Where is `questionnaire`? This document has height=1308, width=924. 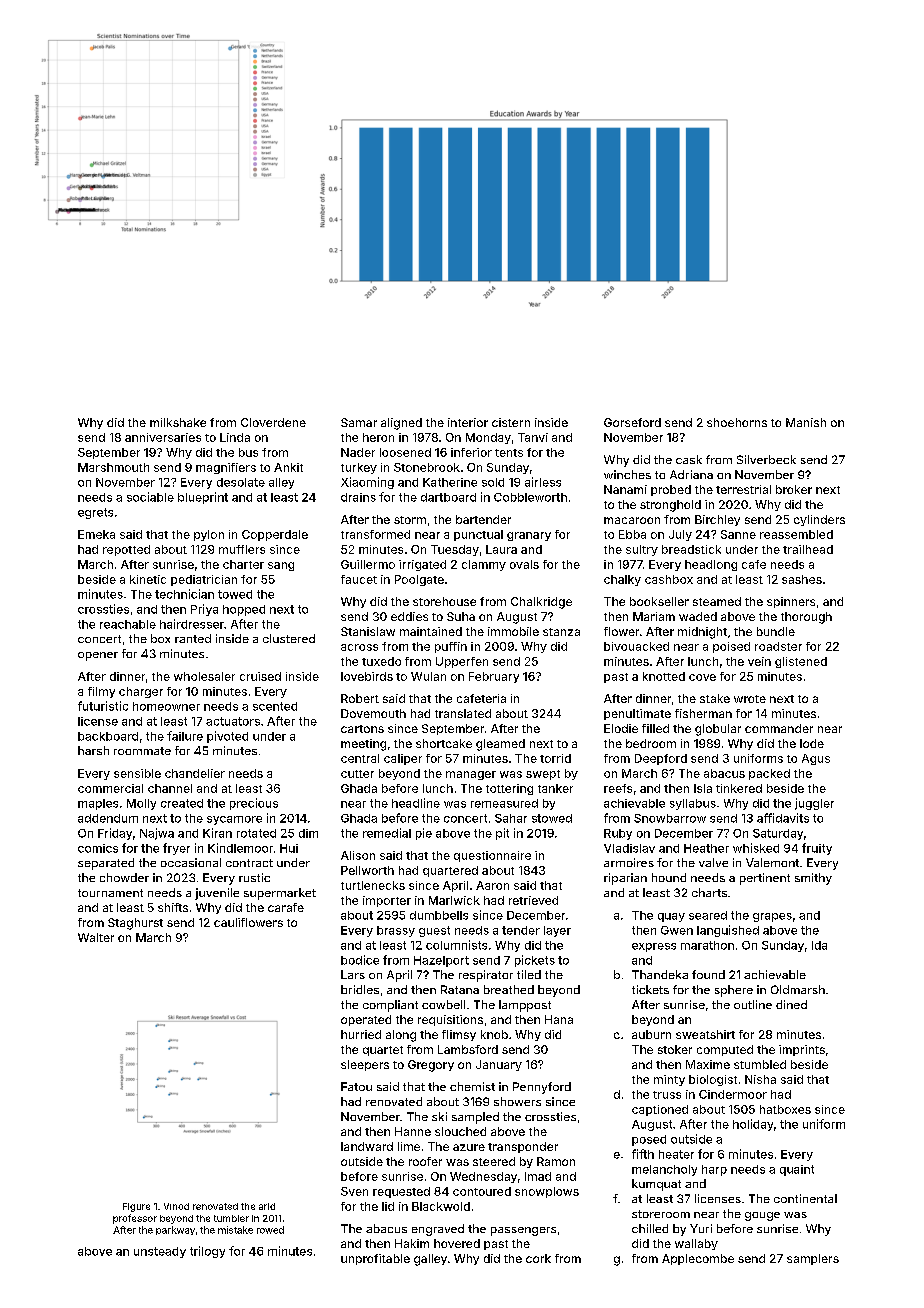 questionnaire is located at coordinates (492, 856).
